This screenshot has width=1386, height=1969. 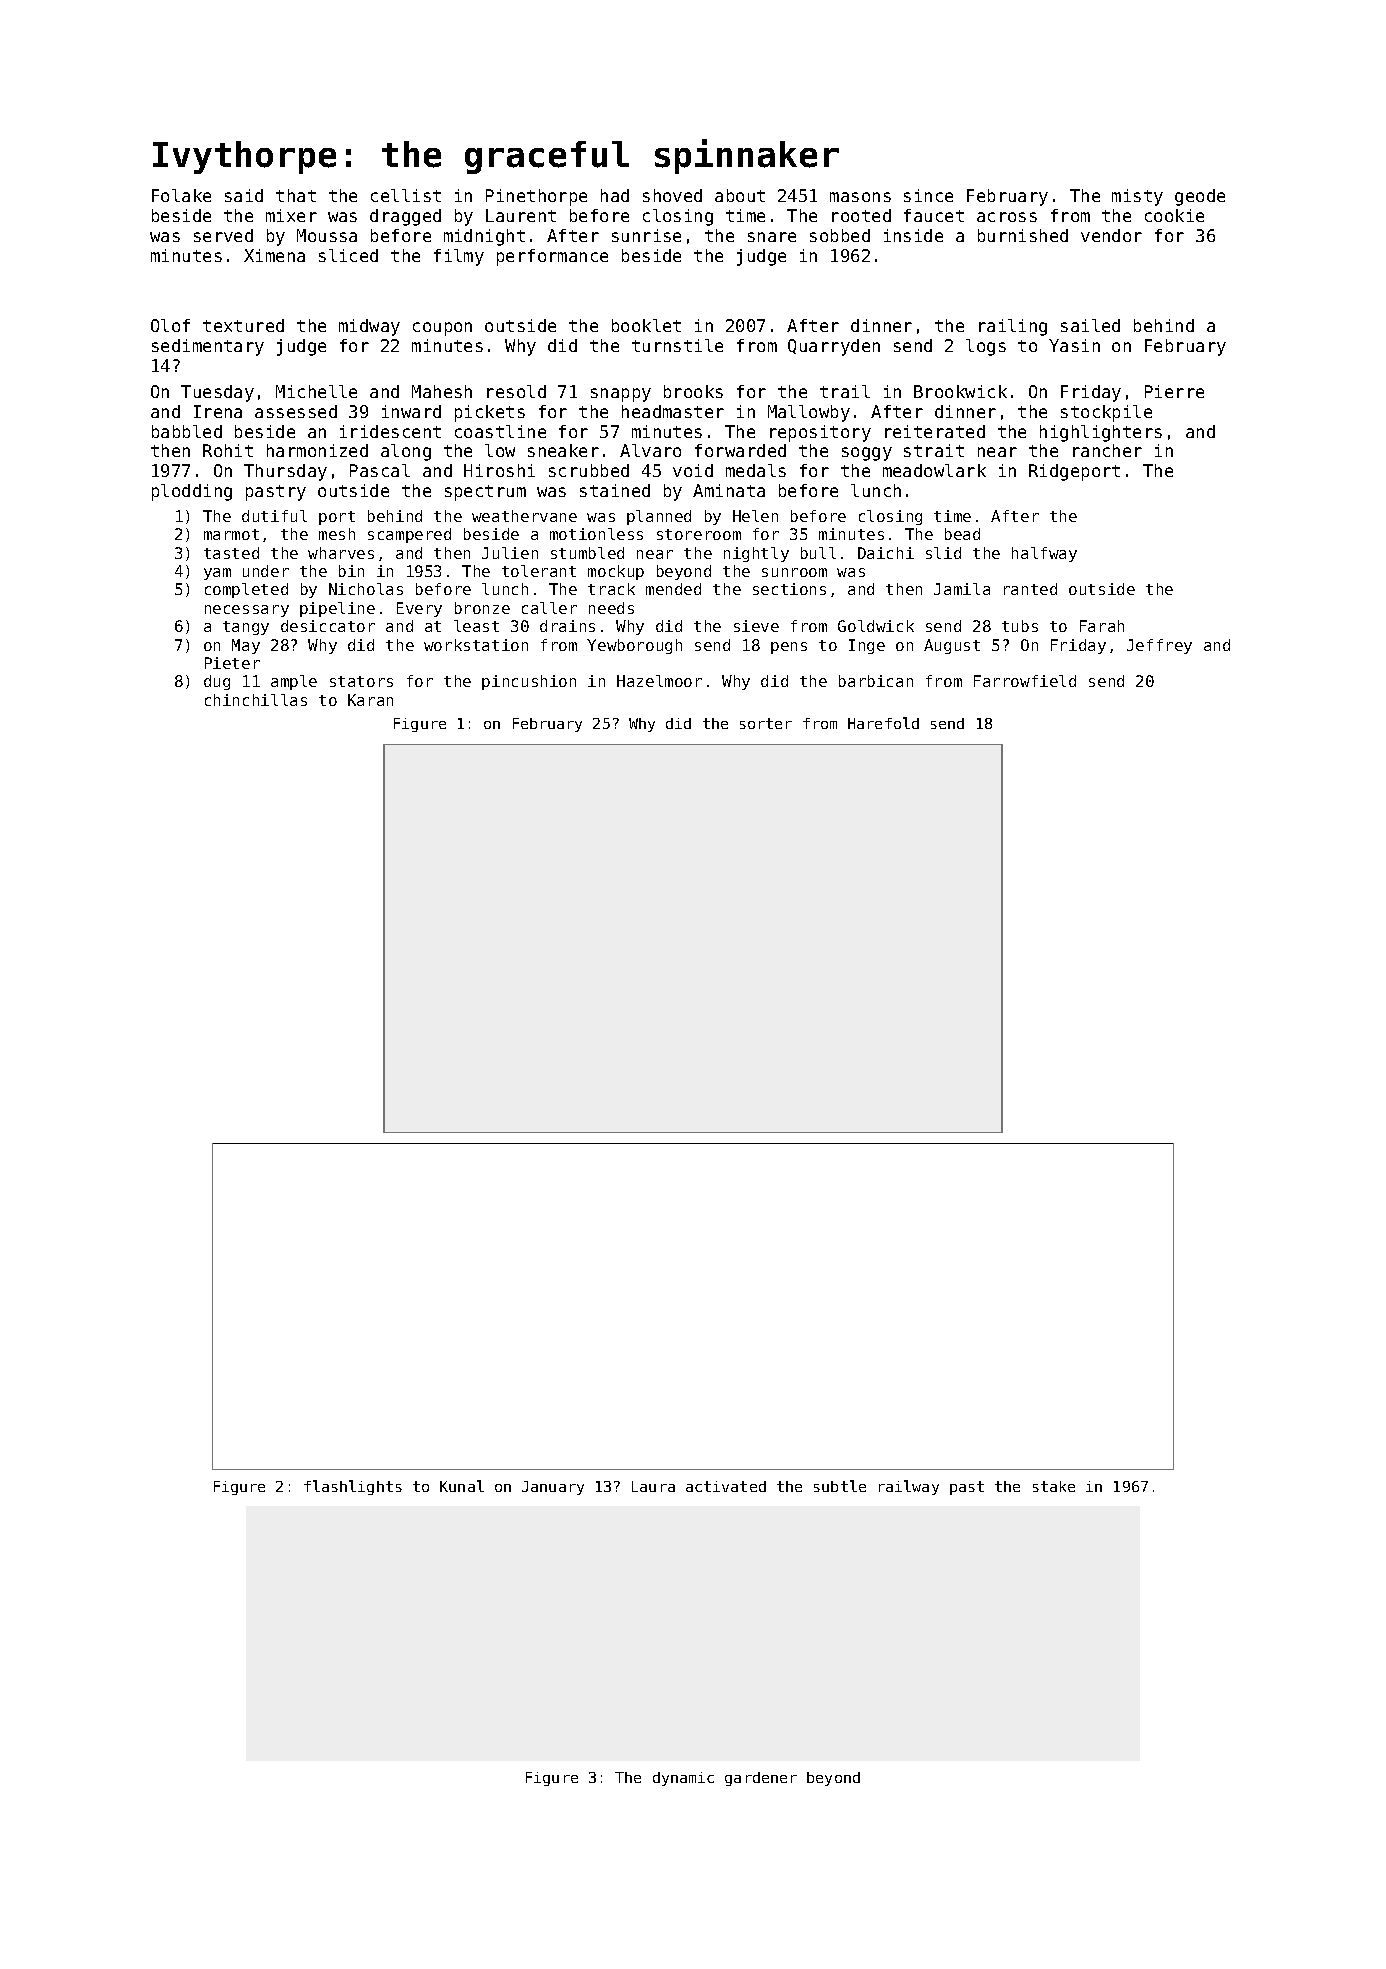 I want to click on subtle, so click(x=840, y=1486).
